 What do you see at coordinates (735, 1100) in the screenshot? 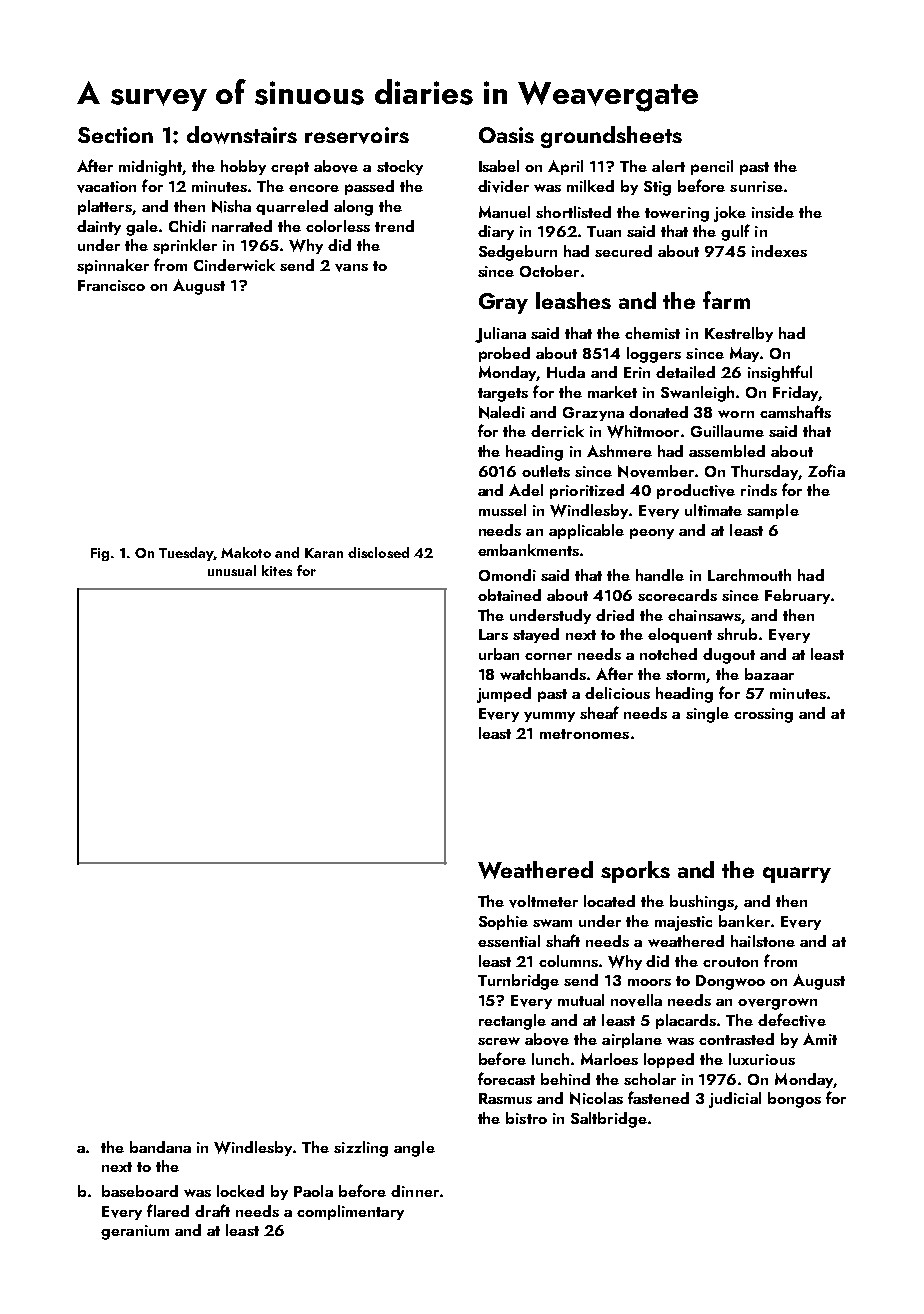
I see `judicial` at bounding box center [735, 1100].
